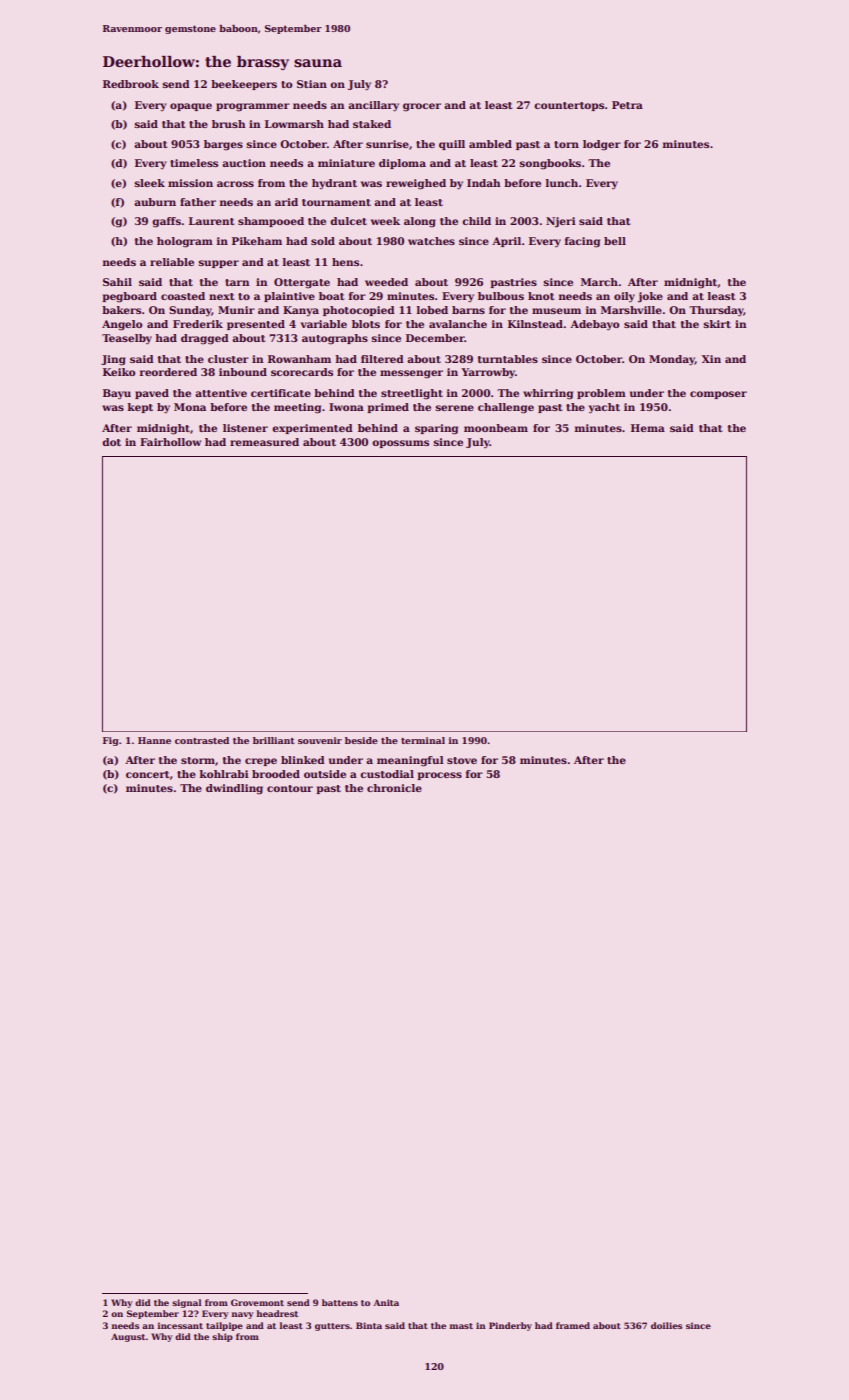 This document has width=849, height=1400. What do you see at coordinates (202, 740) in the document?
I see `contrasted` at bounding box center [202, 740].
